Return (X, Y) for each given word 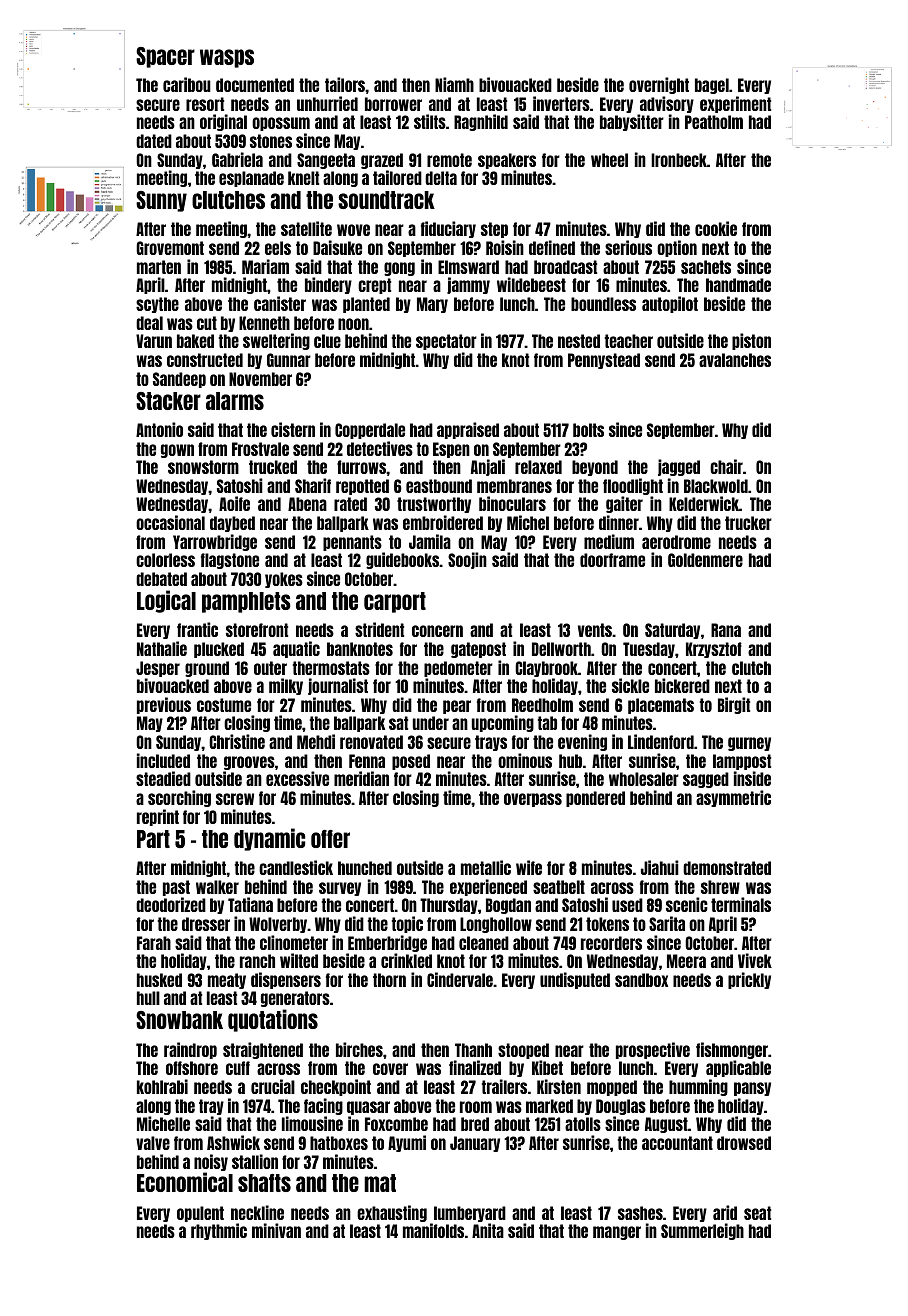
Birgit (734, 705)
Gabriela (237, 159)
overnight (659, 85)
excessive (297, 778)
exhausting (392, 1213)
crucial (273, 1086)
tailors (345, 84)
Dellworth (561, 649)
